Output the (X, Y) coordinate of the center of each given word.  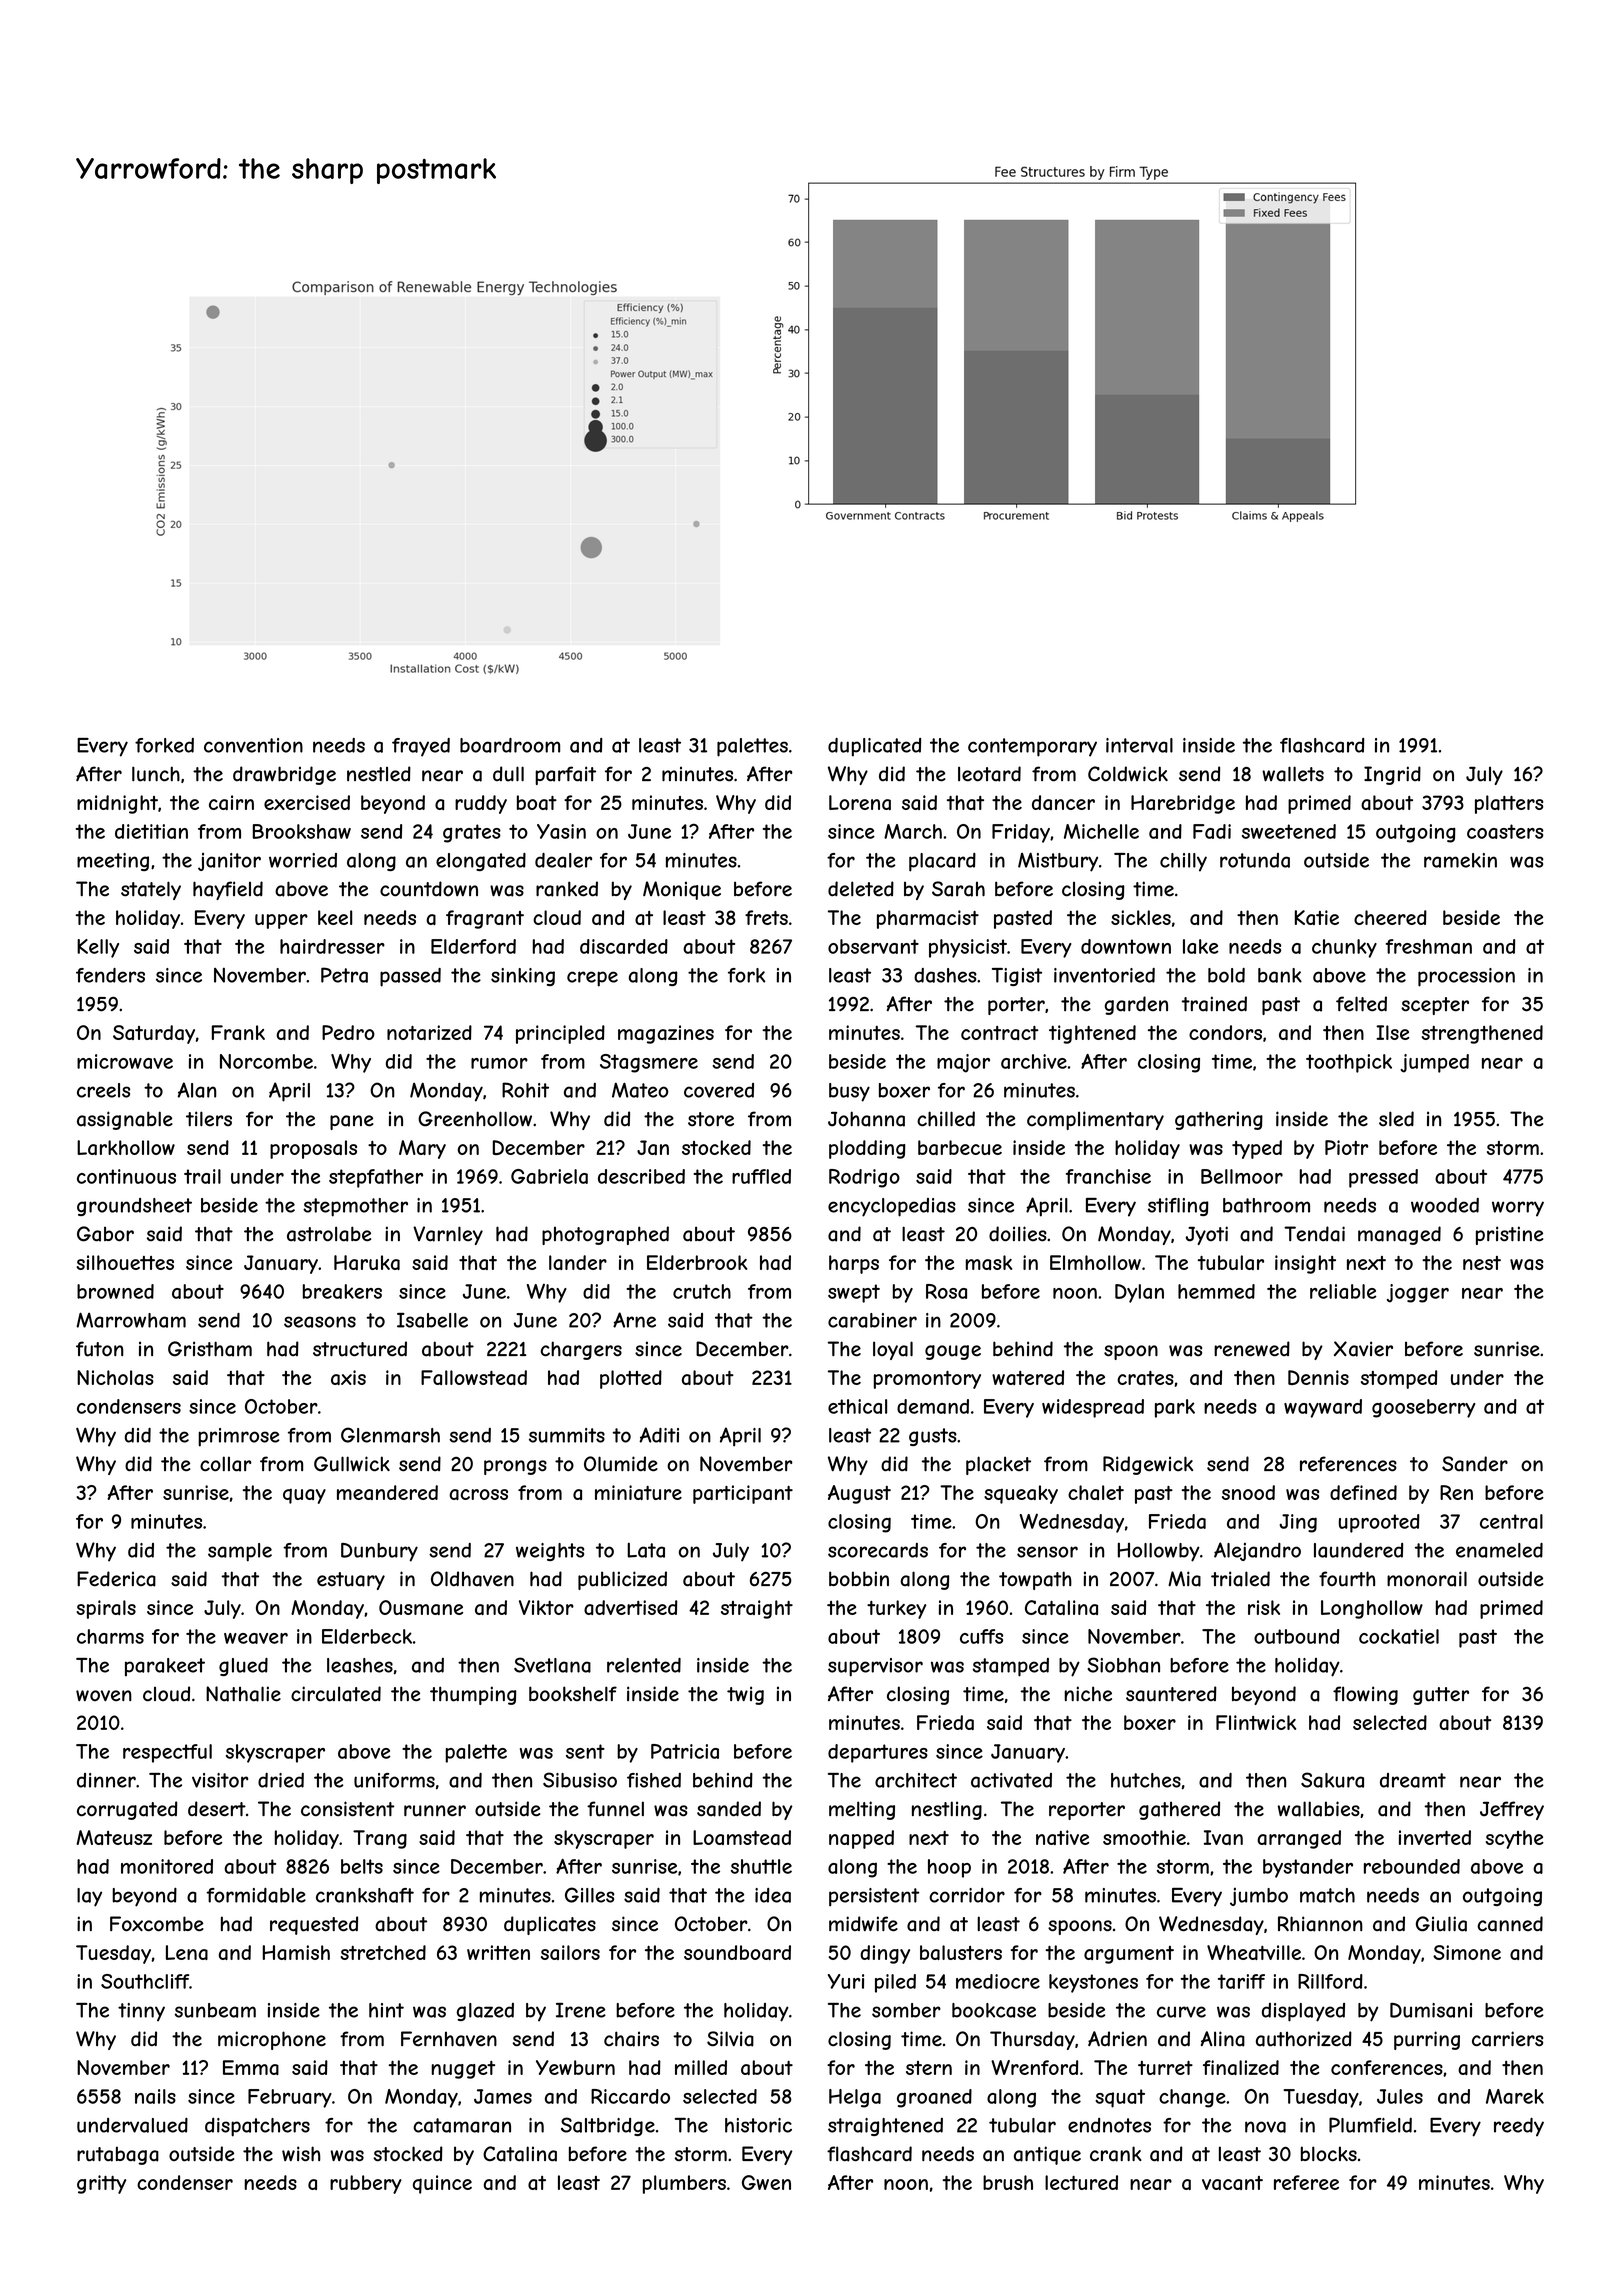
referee (1306, 2182)
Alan (197, 1090)
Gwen (766, 2182)
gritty (101, 2184)
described (641, 1176)
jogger (1418, 1293)
